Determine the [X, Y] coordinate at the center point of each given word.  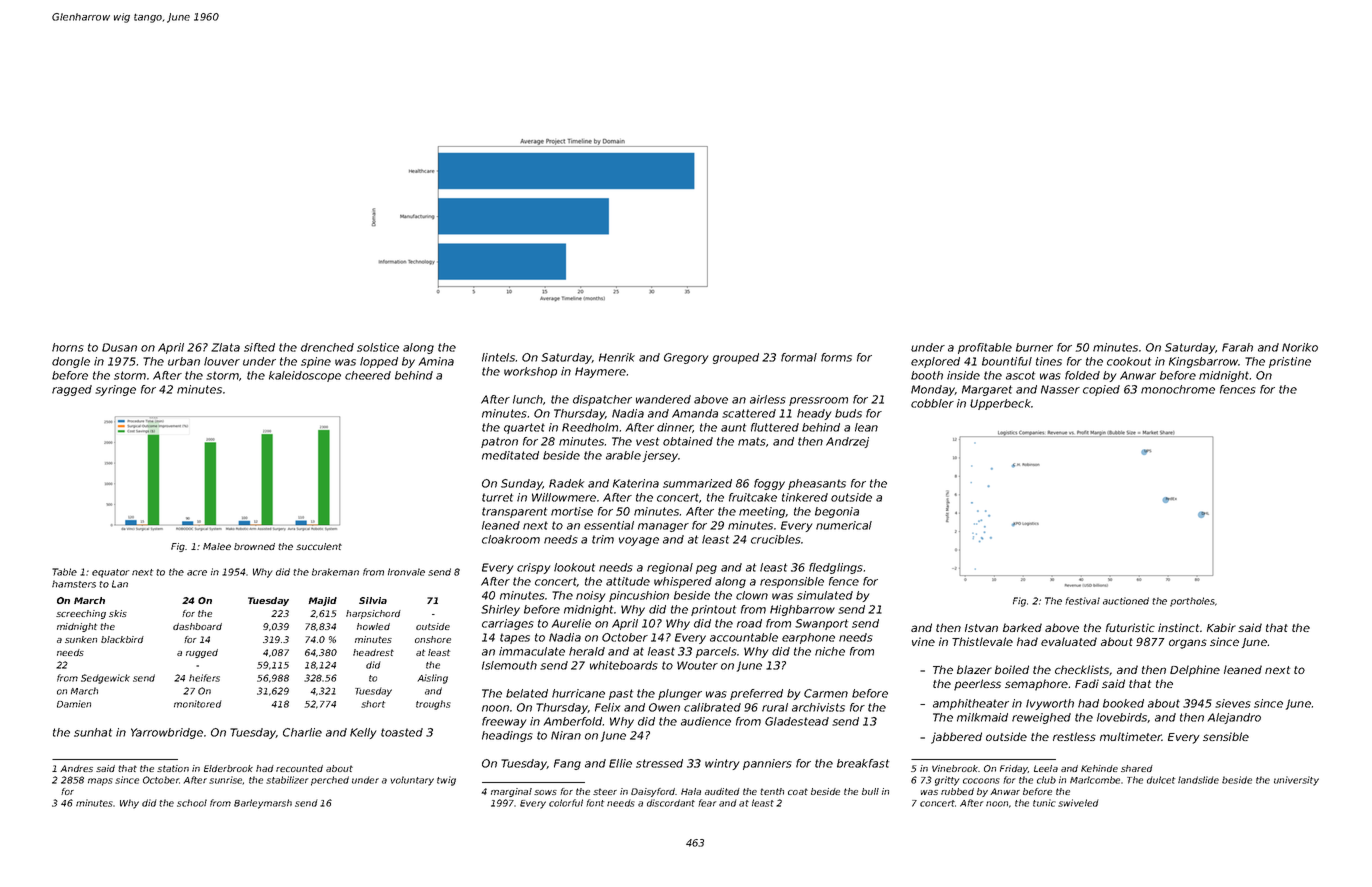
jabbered [956, 738]
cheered [368, 375]
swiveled [1078, 803]
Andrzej [847, 442]
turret [497, 497]
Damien [74, 704]
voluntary [412, 781]
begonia [837, 512]
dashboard [197, 626]
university [1296, 781]
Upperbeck [1001, 404]
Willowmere [564, 497]
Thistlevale [982, 641]
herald [587, 651]
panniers [767, 764]
